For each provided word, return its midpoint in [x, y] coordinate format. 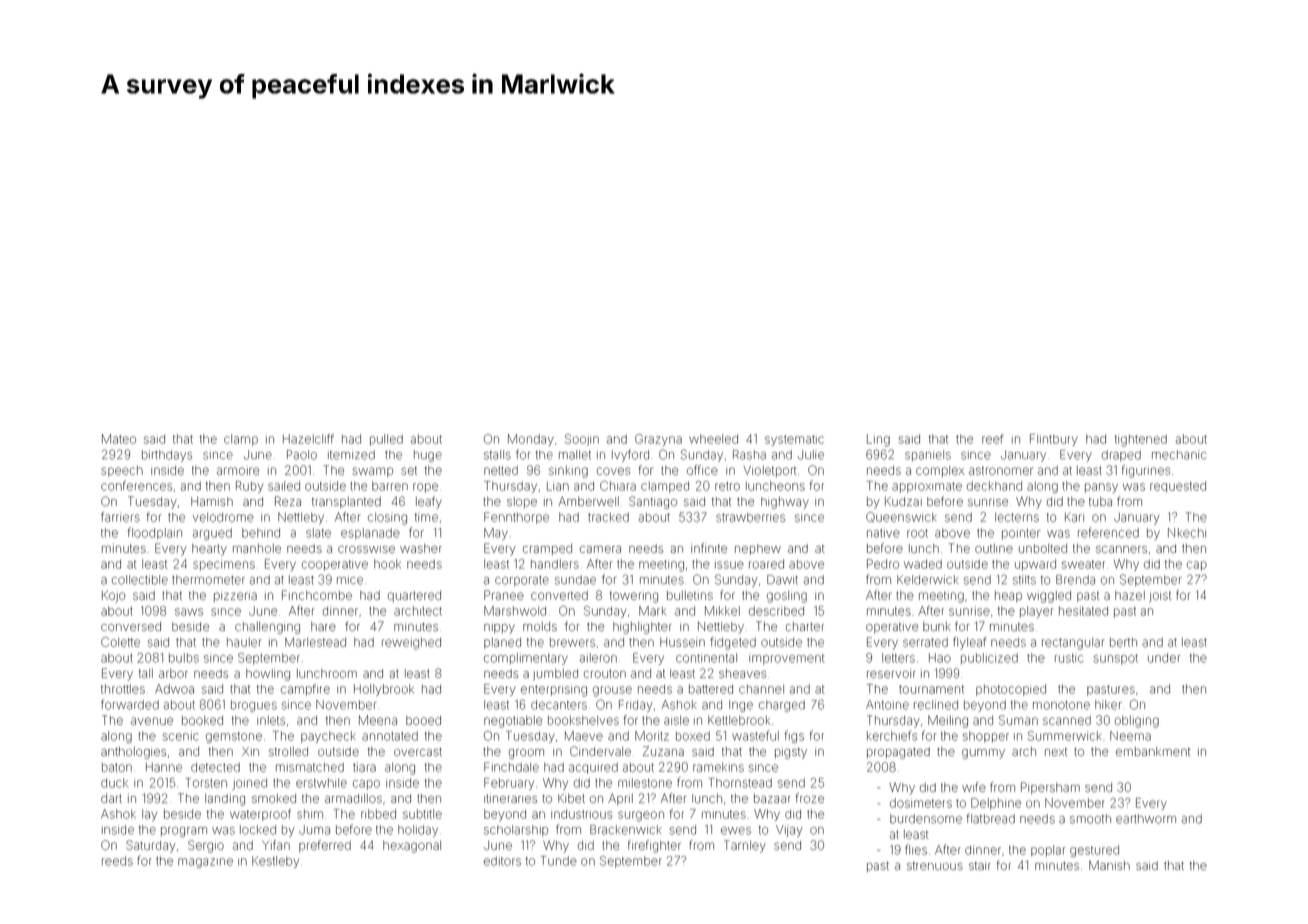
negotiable [513, 722]
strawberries [750, 517]
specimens [224, 566]
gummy [983, 754]
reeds [117, 861]
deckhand [994, 486]
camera [600, 549]
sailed [284, 486]
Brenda [1075, 580]
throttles [123, 689]
